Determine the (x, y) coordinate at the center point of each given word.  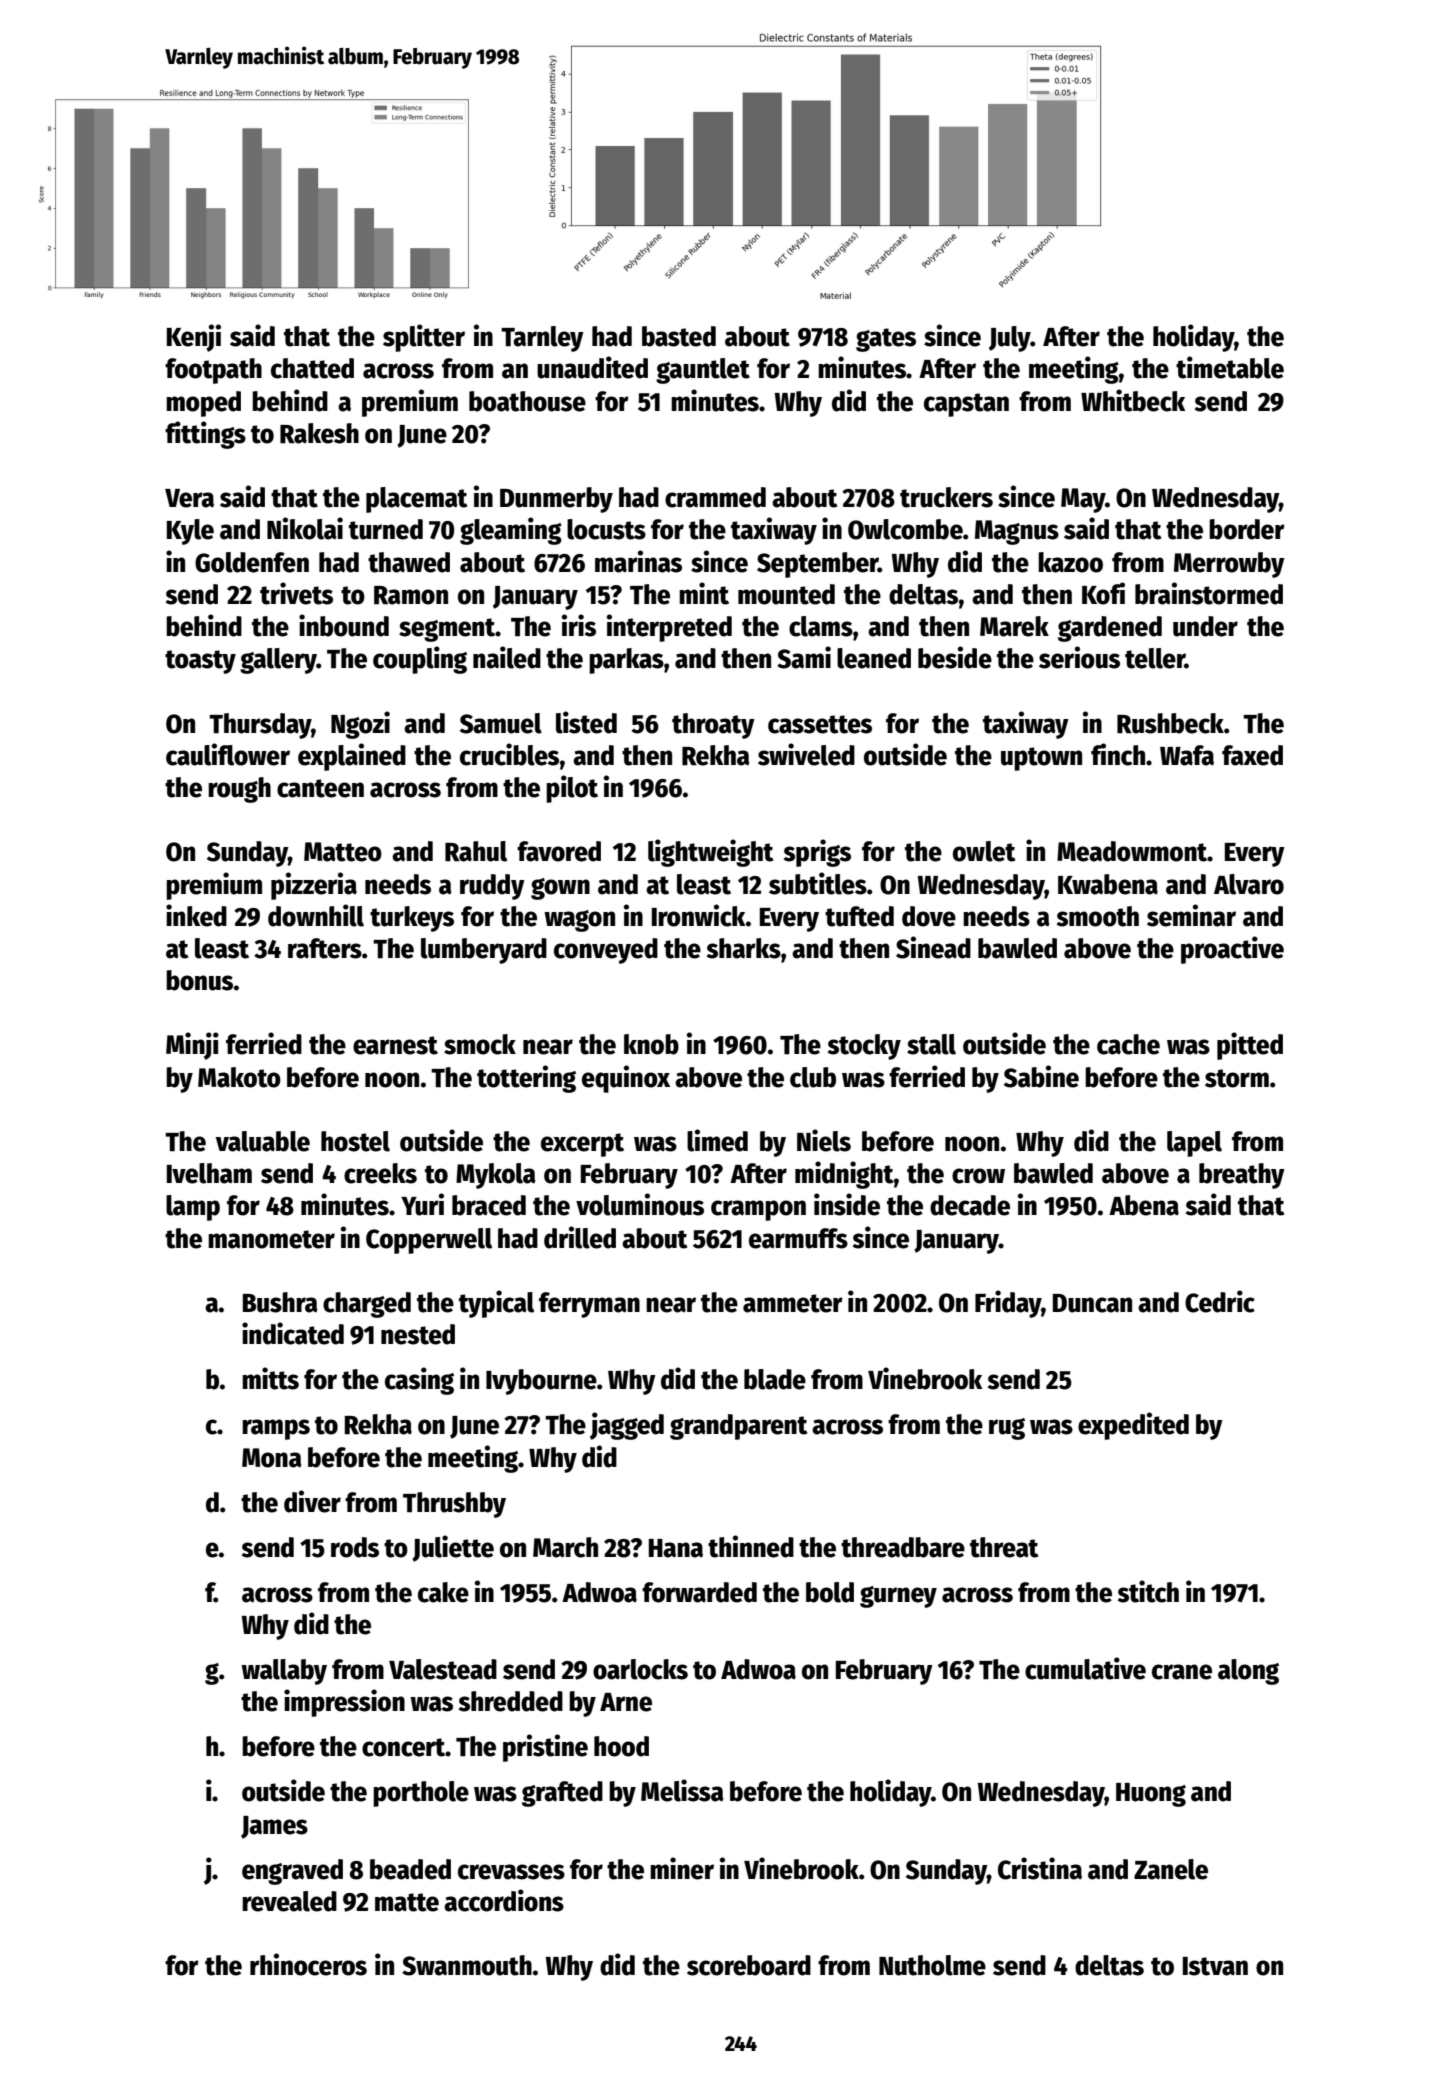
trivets (296, 593)
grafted (562, 1794)
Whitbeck (1133, 400)
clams (821, 626)
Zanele (1171, 1869)
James (274, 1827)
